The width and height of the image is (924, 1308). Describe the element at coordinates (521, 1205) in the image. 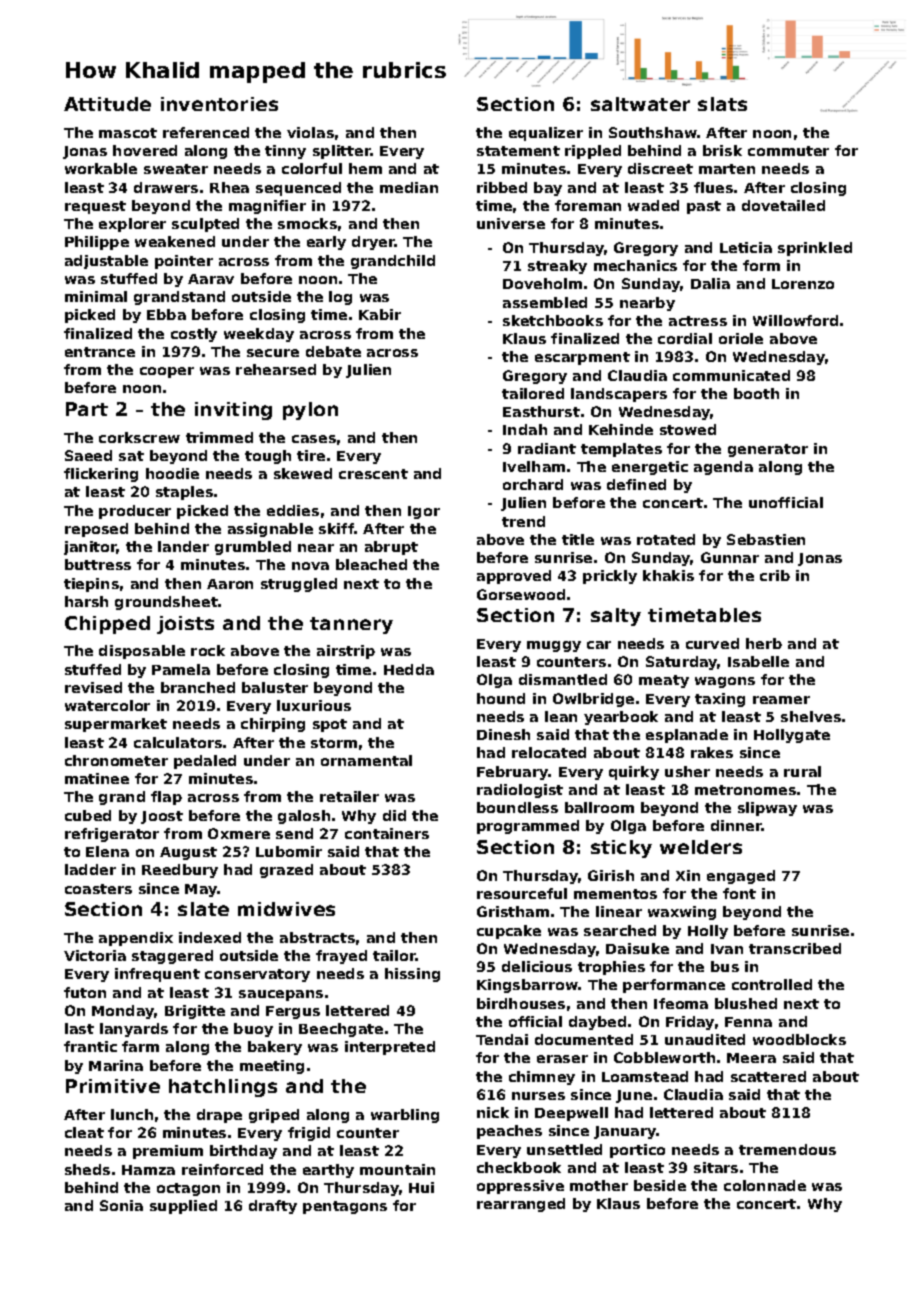

I see `rearranged` at that location.
